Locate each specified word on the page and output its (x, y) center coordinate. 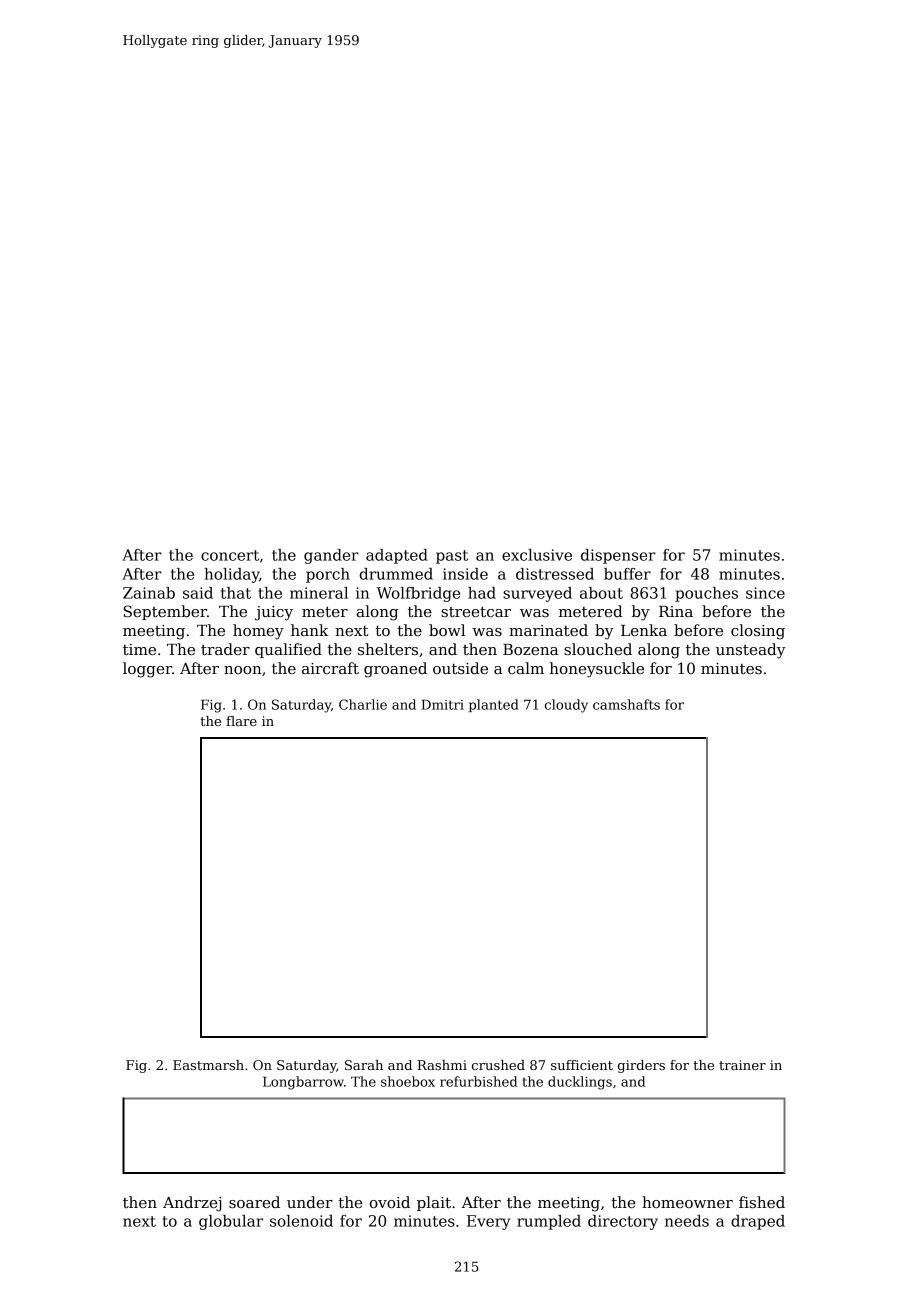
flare (241, 721)
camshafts (626, 704)
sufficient (582, 1065)
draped (758, 1222)
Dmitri (443, 705)
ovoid (390, 1202)
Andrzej (192, 1204)
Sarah (364, 1065)
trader (225, 649)
